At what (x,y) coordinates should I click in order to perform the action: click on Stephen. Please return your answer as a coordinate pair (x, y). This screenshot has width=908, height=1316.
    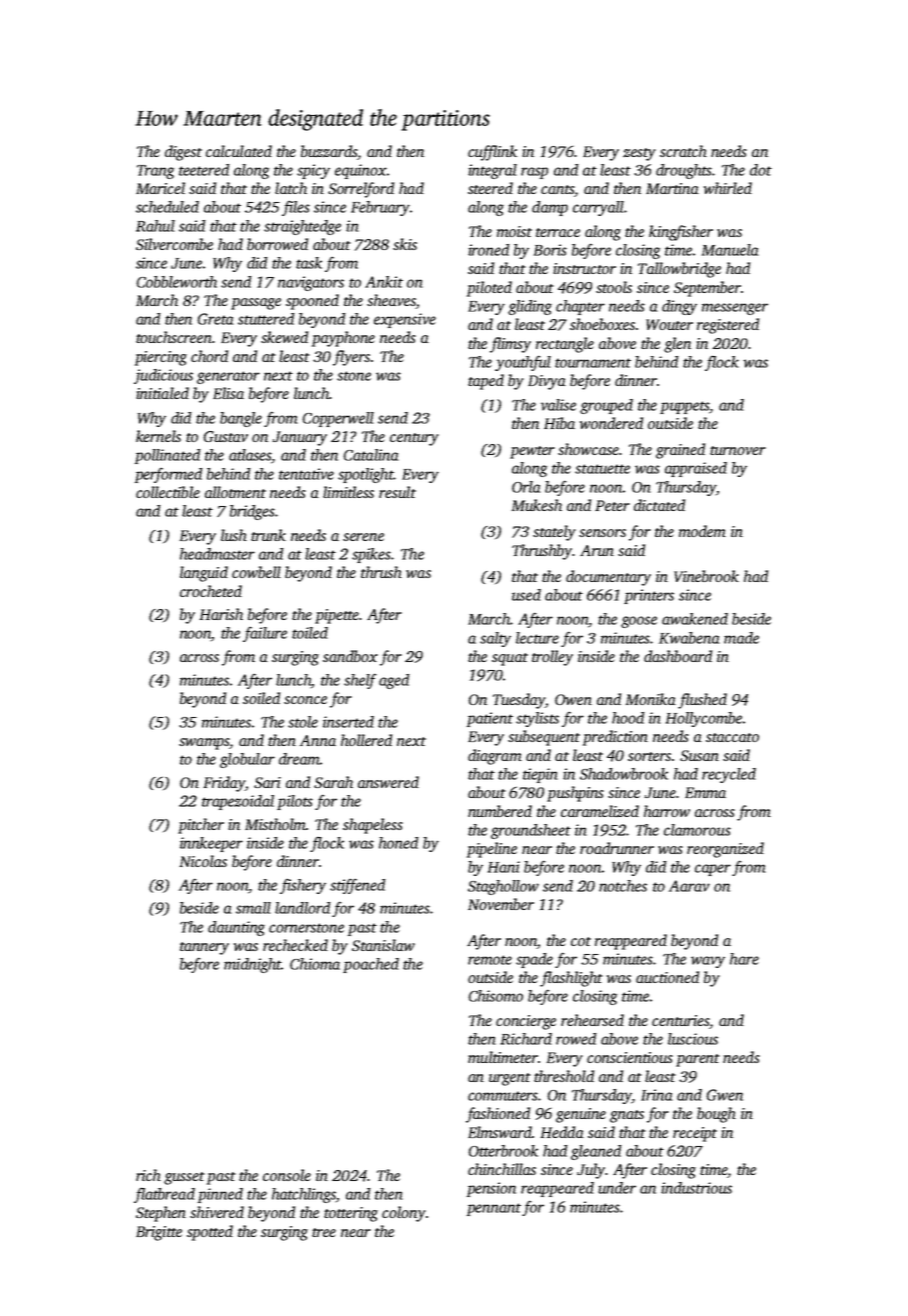
    Looking at the image, I should click on (161, 1214).
